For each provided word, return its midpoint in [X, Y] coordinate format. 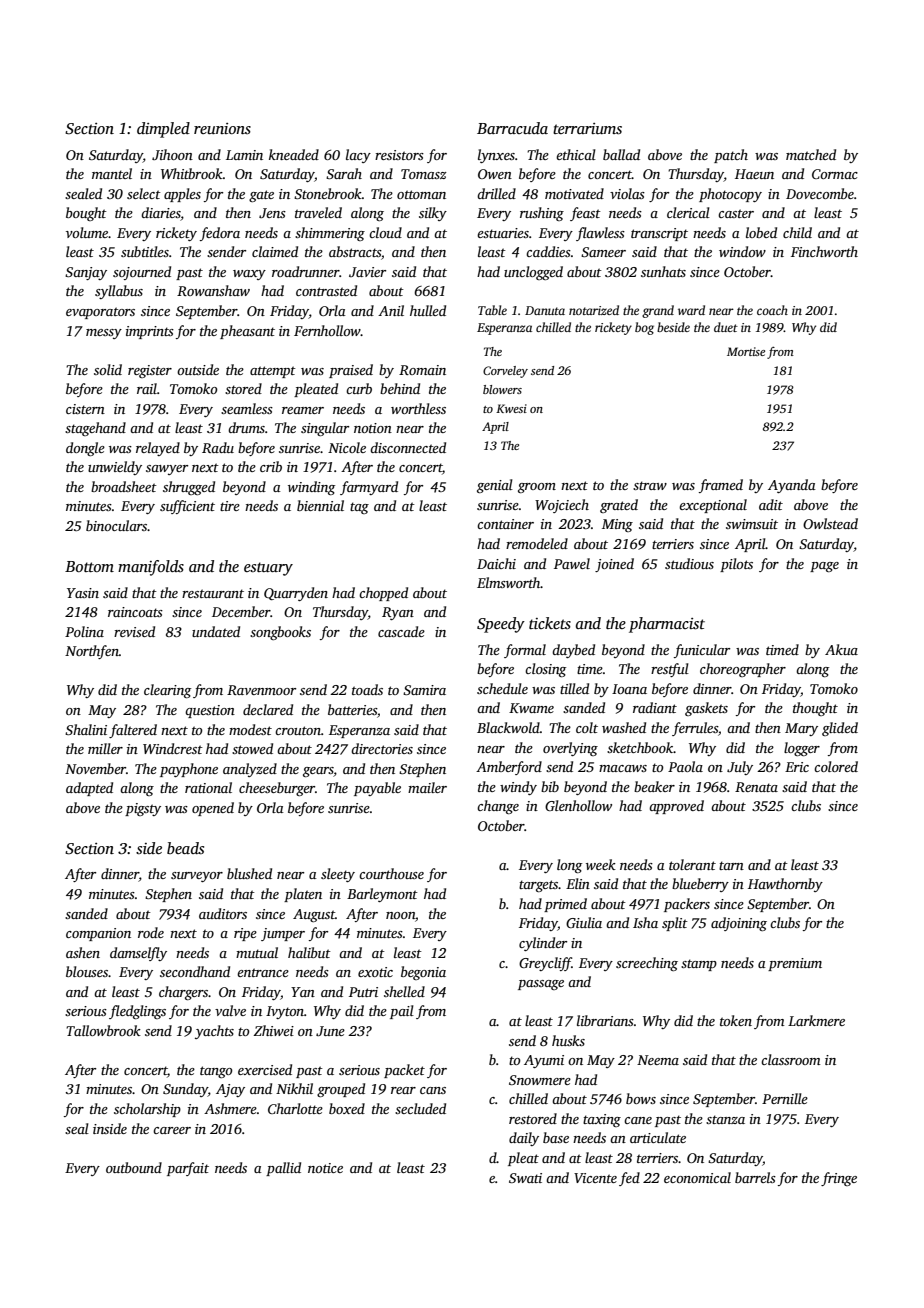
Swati [525, 1178]
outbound [134, 1167]
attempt [273, 372]
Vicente [595, 1178]
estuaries [503, 233]
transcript [659, 234]
